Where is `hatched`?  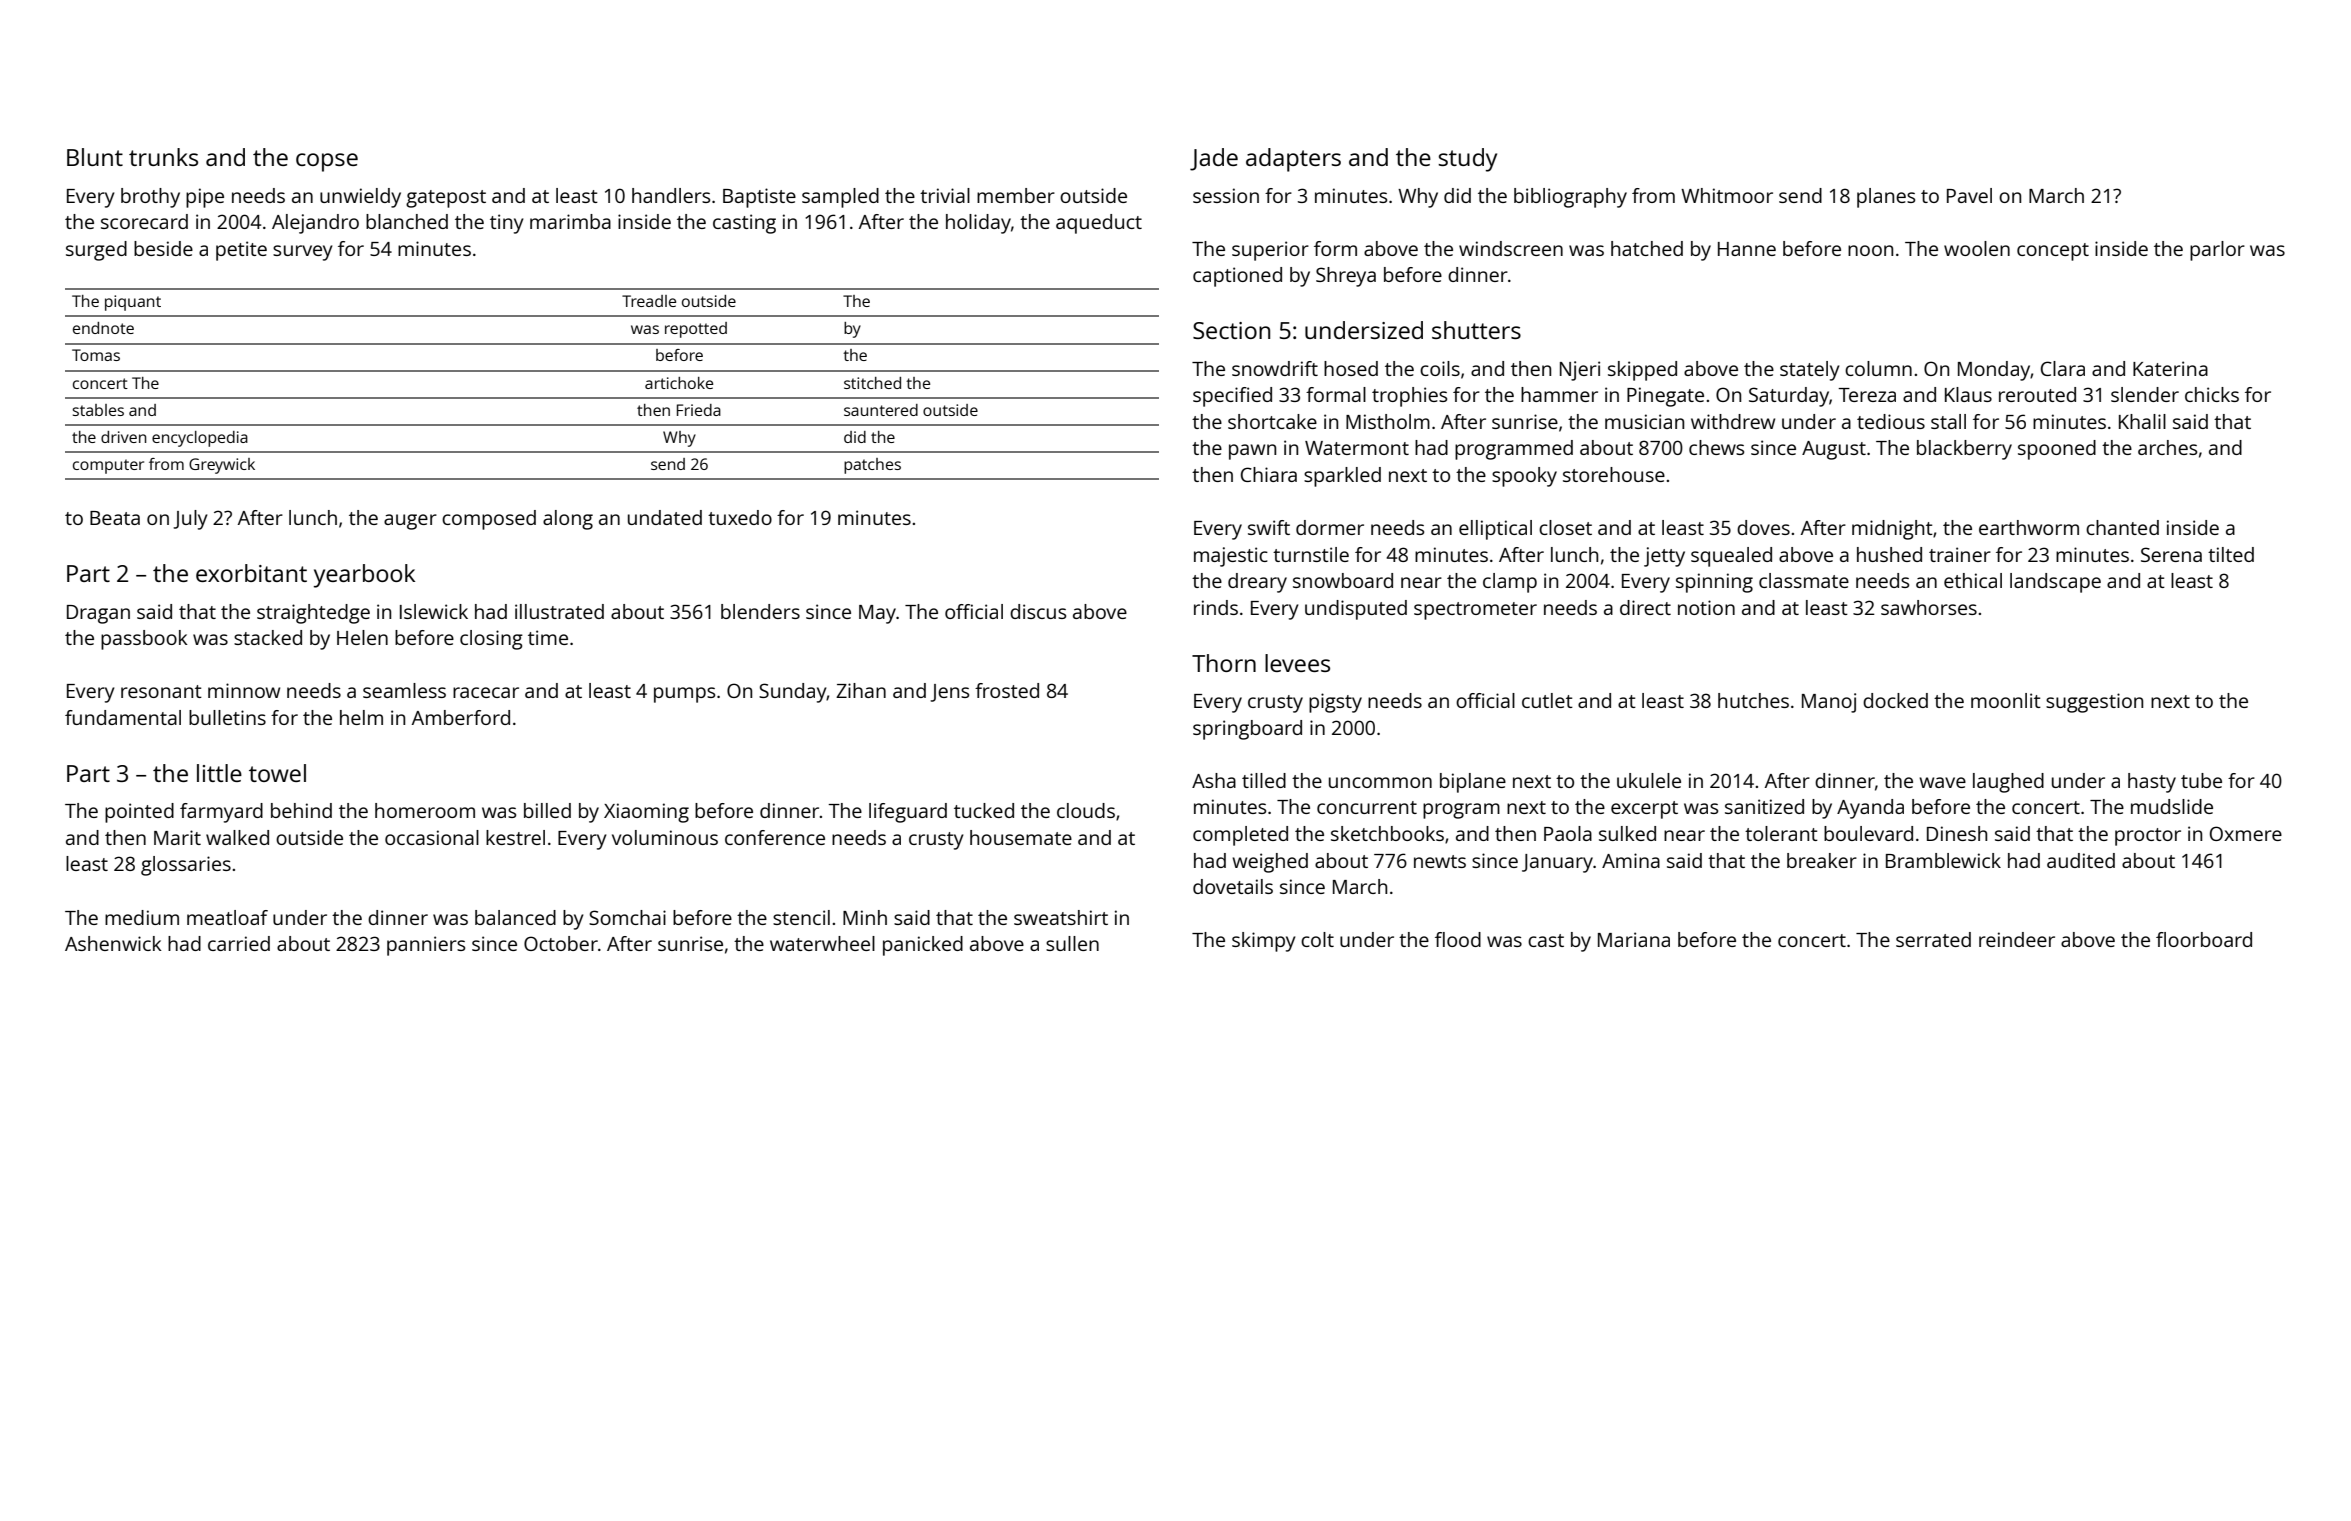
hatched is located at coordinates (1647, 248).
